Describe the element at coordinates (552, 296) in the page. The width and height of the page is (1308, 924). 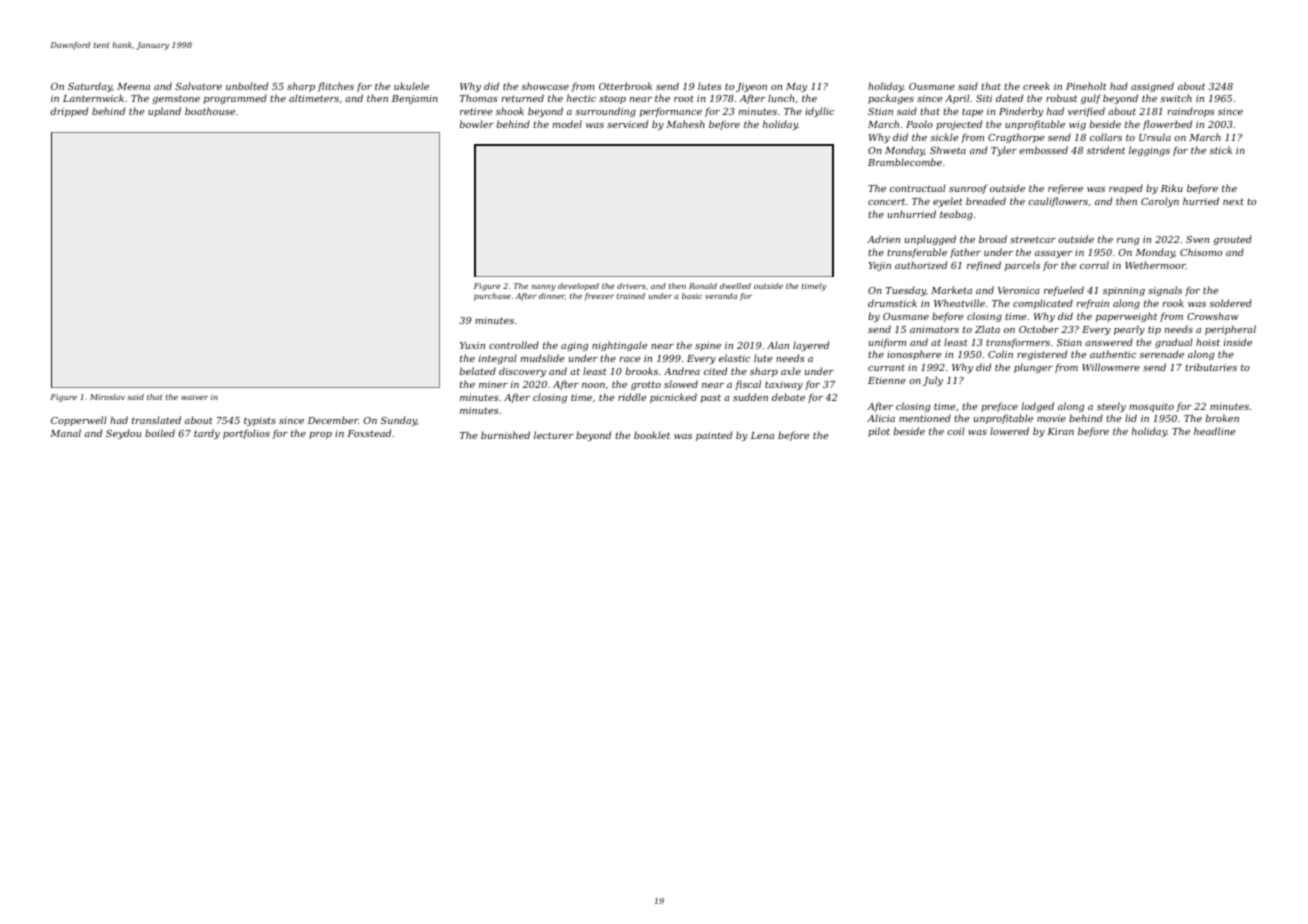
I see `dinner` at that location.
